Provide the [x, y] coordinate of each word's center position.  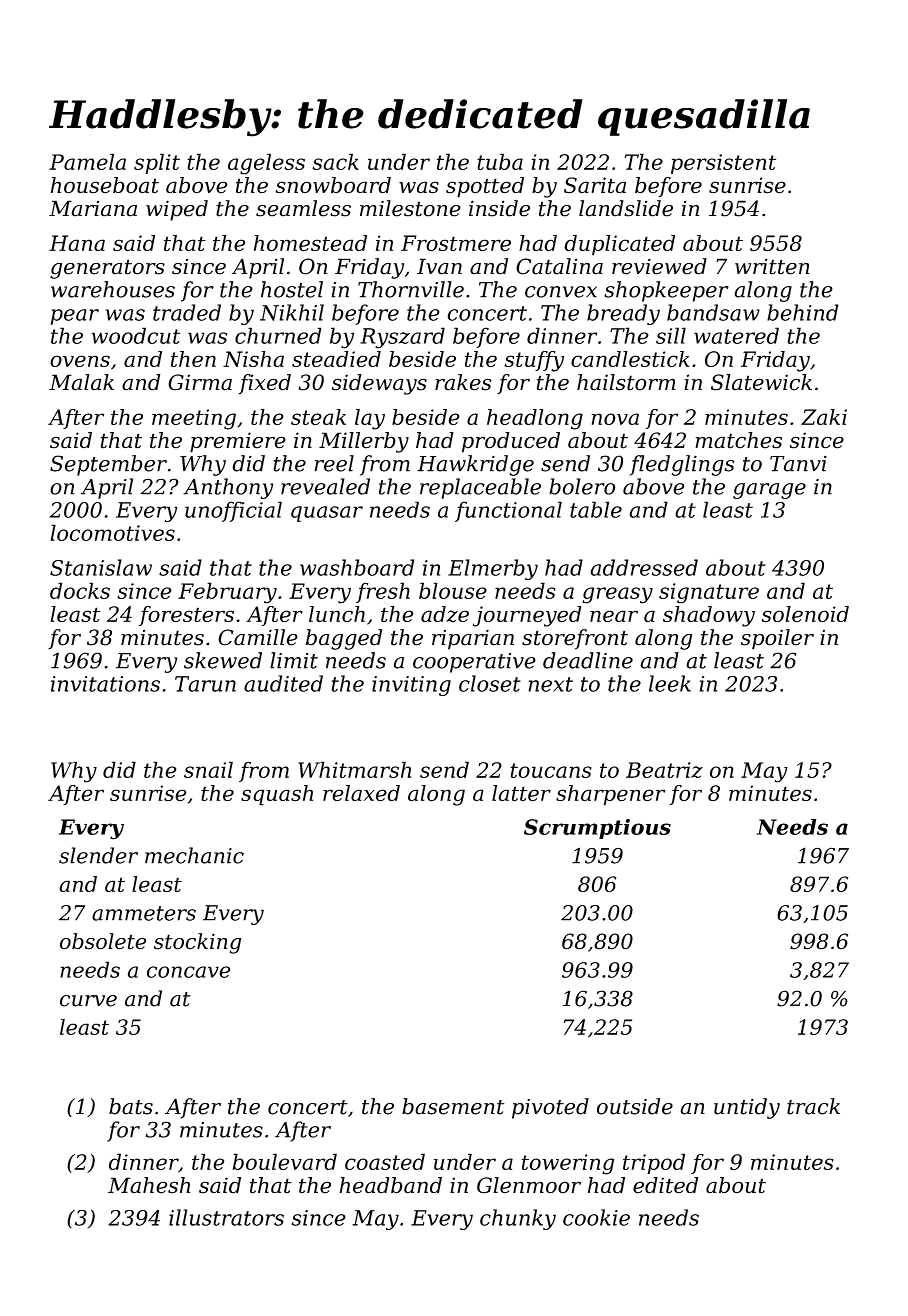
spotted [485, 187]
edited [665, 1185]
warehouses [113, 289]
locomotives [113, 532]
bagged [344, 639]
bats [131, 1106]
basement [453, 1106]
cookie [596, 1217]
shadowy [709, 616]
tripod [654, 1163]
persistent [723, 164]
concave [189, 972]
